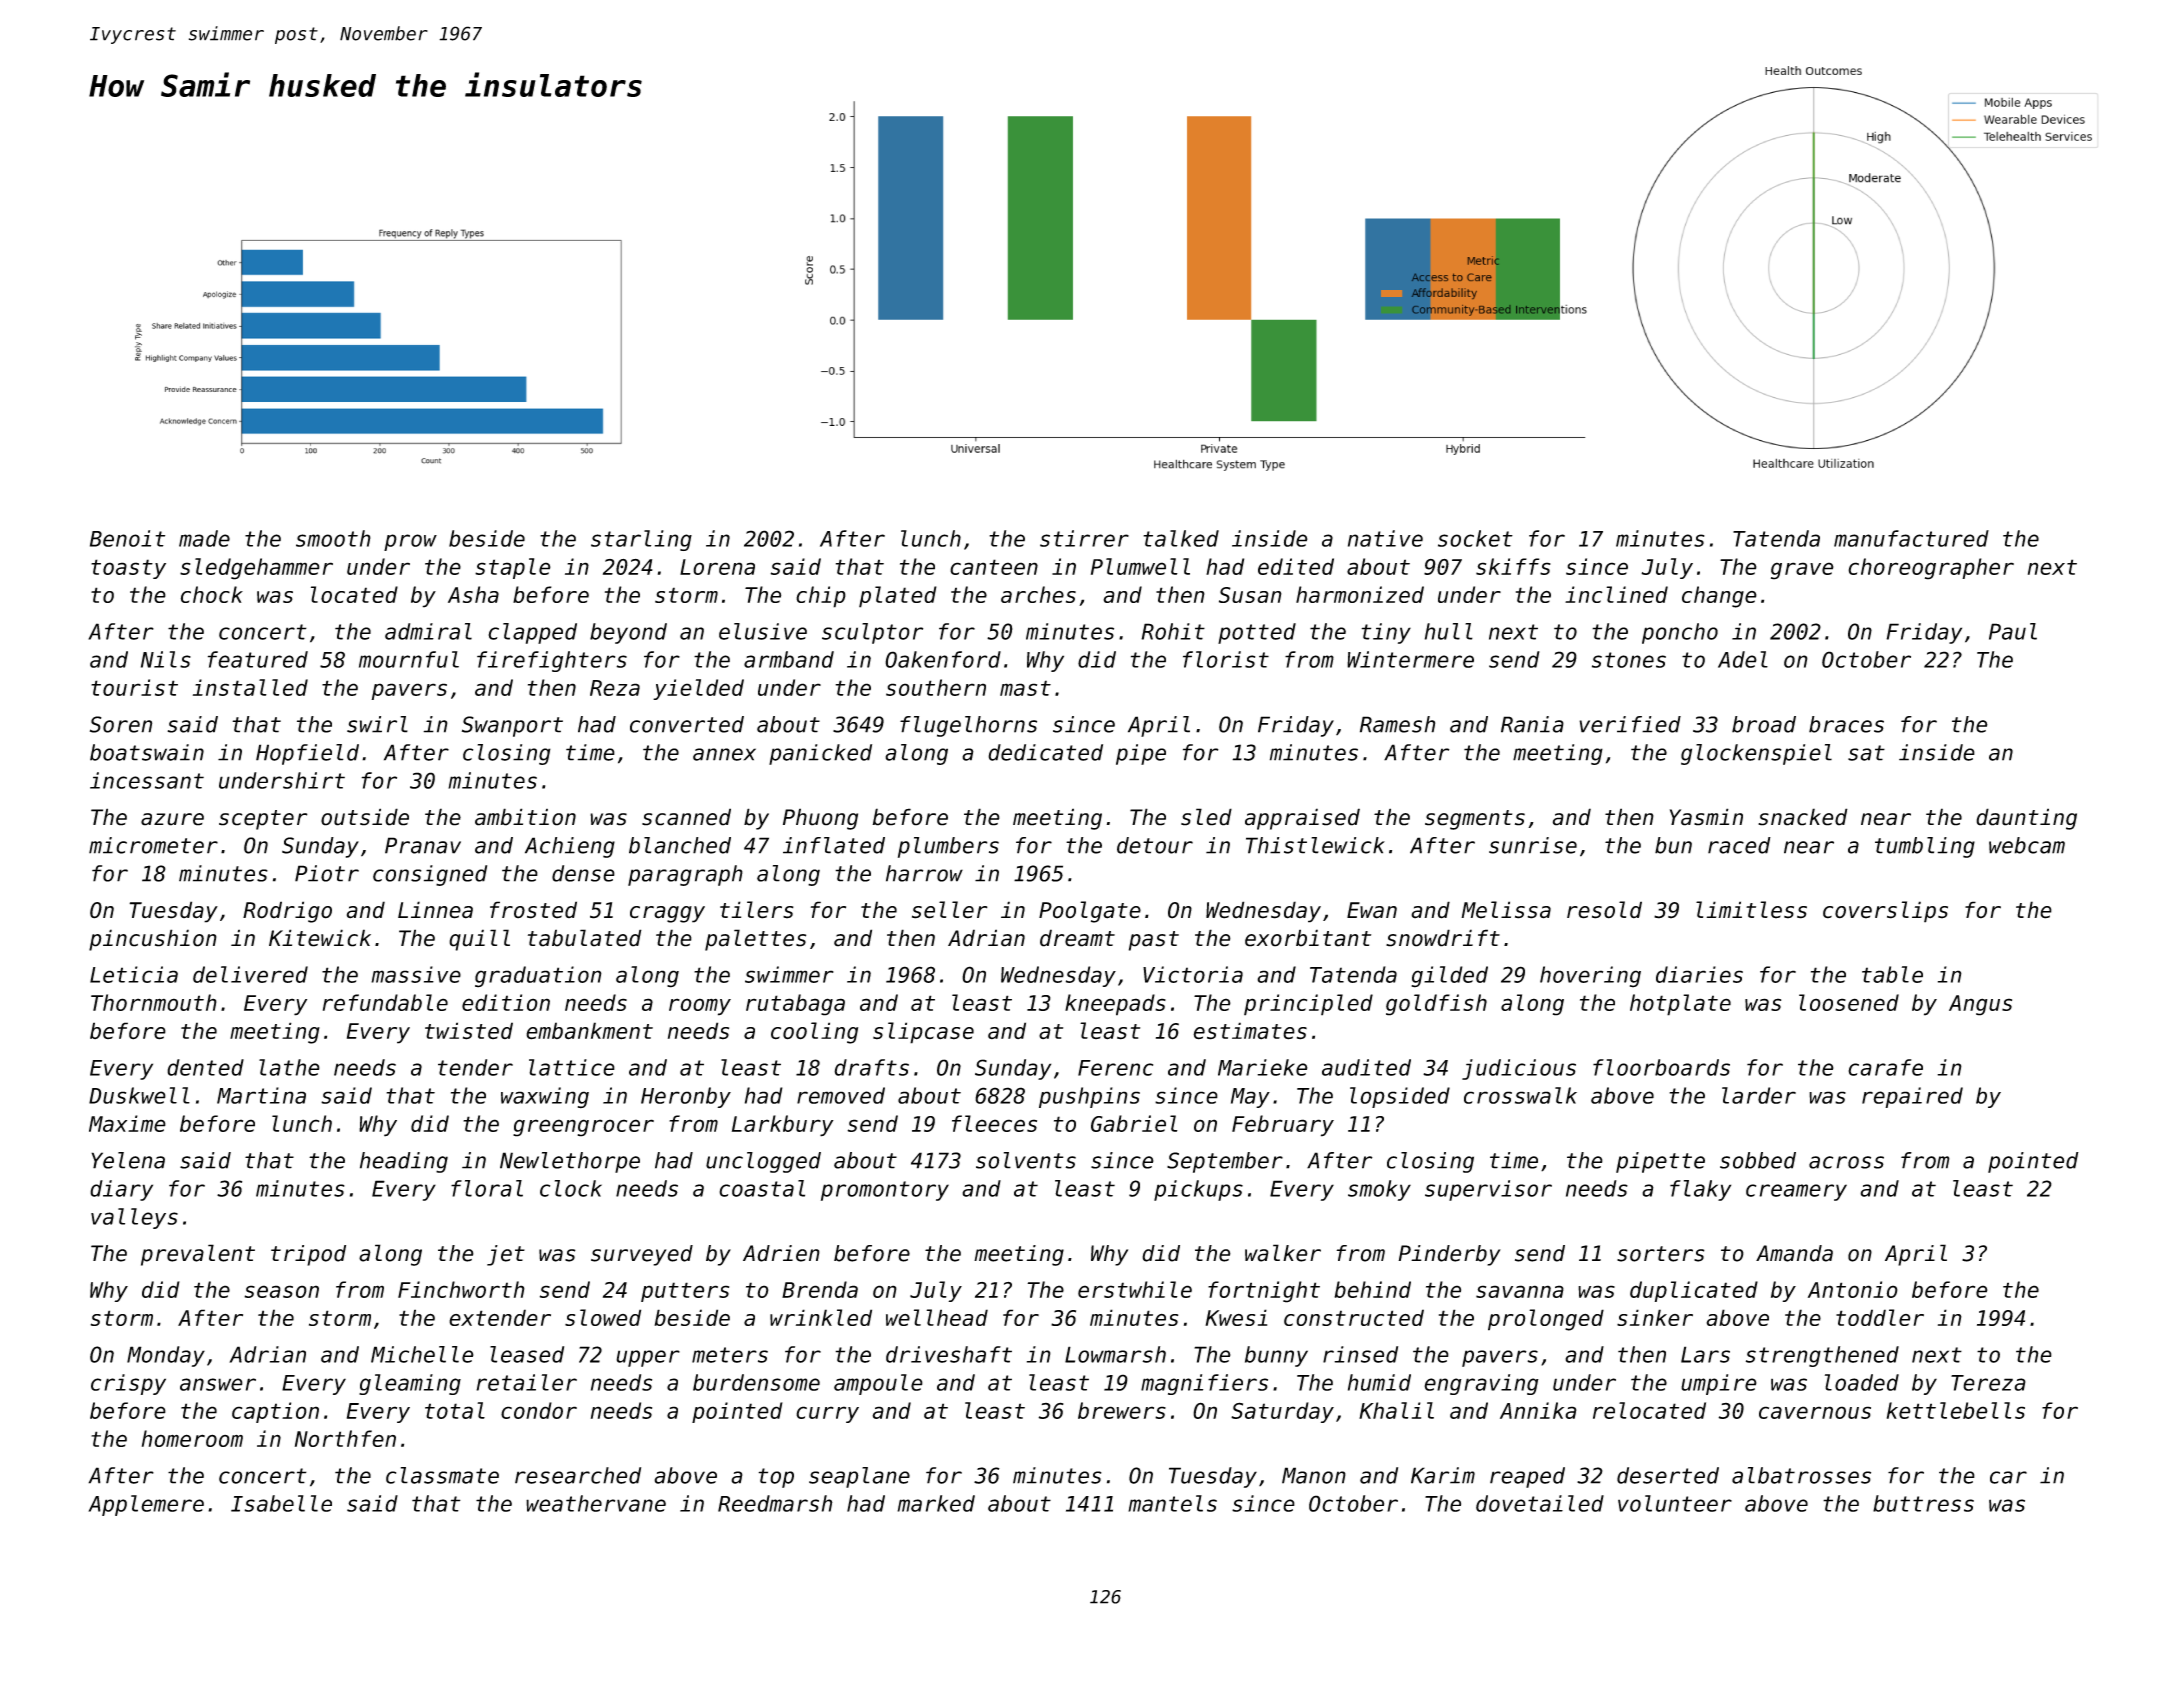 This screenshot has height=1683, width=2178. What do you see at coordinates (1923, 1503) in the screenshot?
I see `buttress` at bounding box center [1923, 1503].
